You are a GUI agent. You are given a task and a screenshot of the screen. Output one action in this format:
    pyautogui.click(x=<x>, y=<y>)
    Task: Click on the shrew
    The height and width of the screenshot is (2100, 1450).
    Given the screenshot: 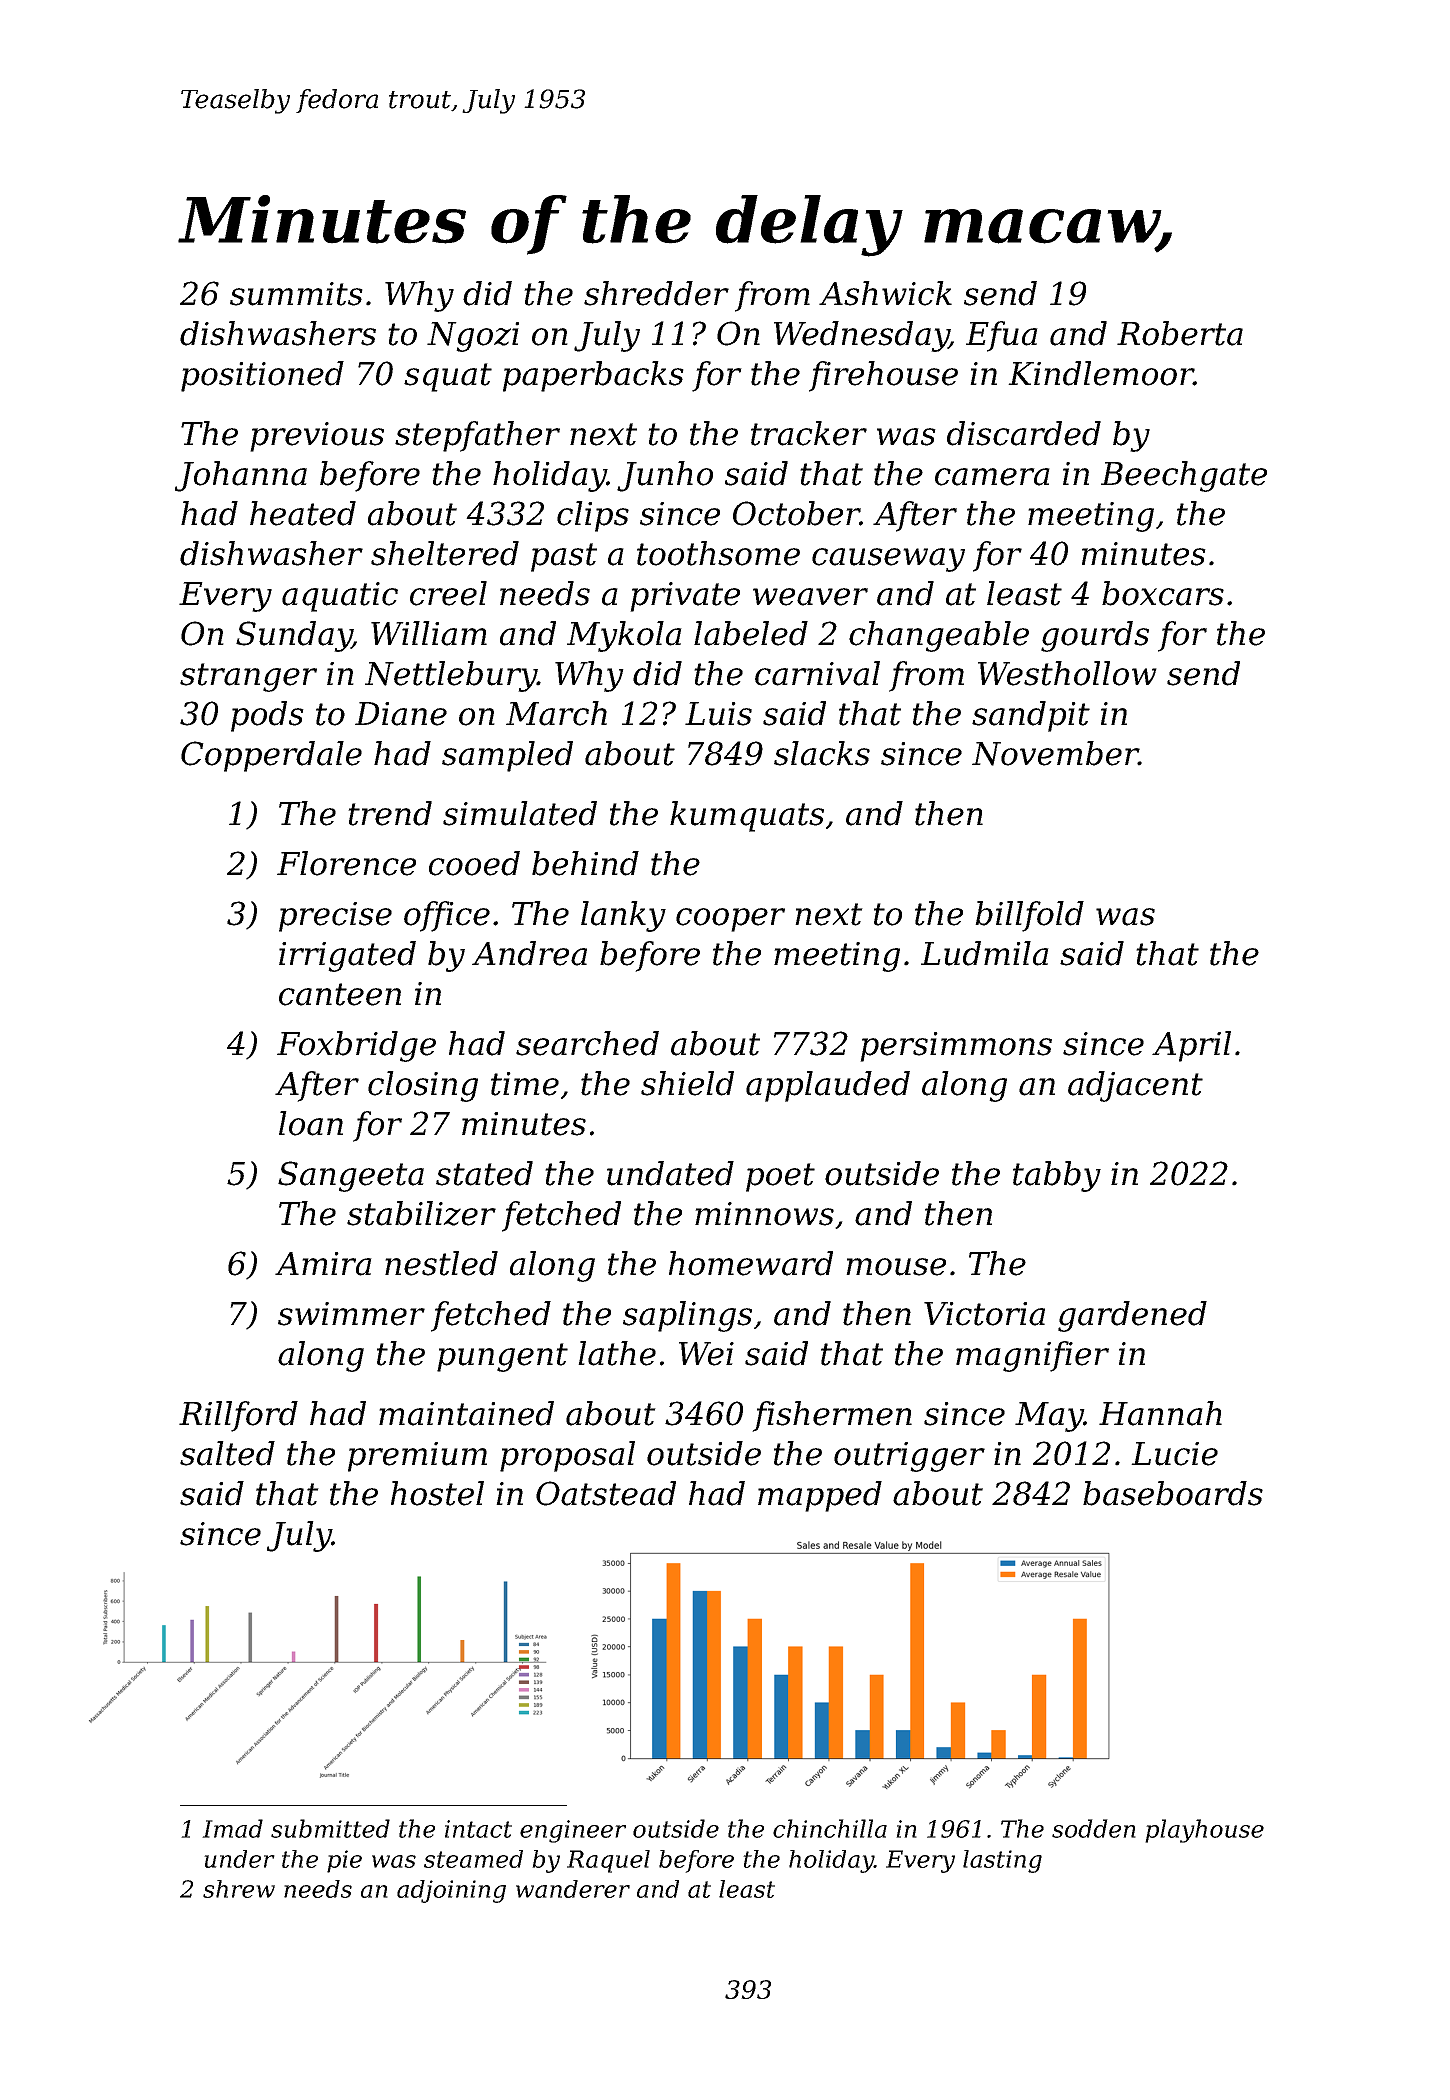 What is the action you would take?
    pyautogui.click(x=239, y=1889)
